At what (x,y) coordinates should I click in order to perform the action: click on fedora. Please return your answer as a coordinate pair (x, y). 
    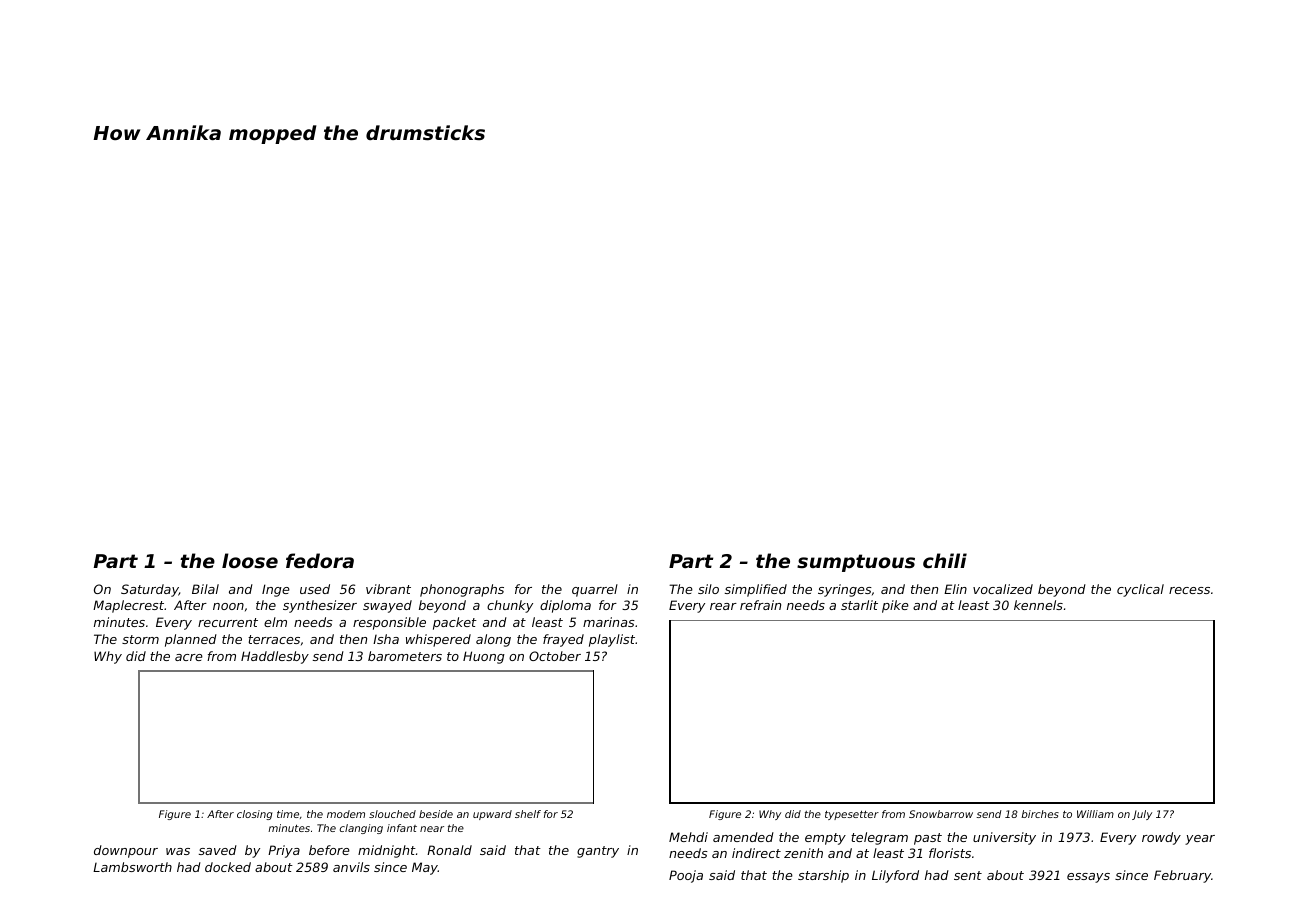
    Looking at the image, I should click on (320, 560).
